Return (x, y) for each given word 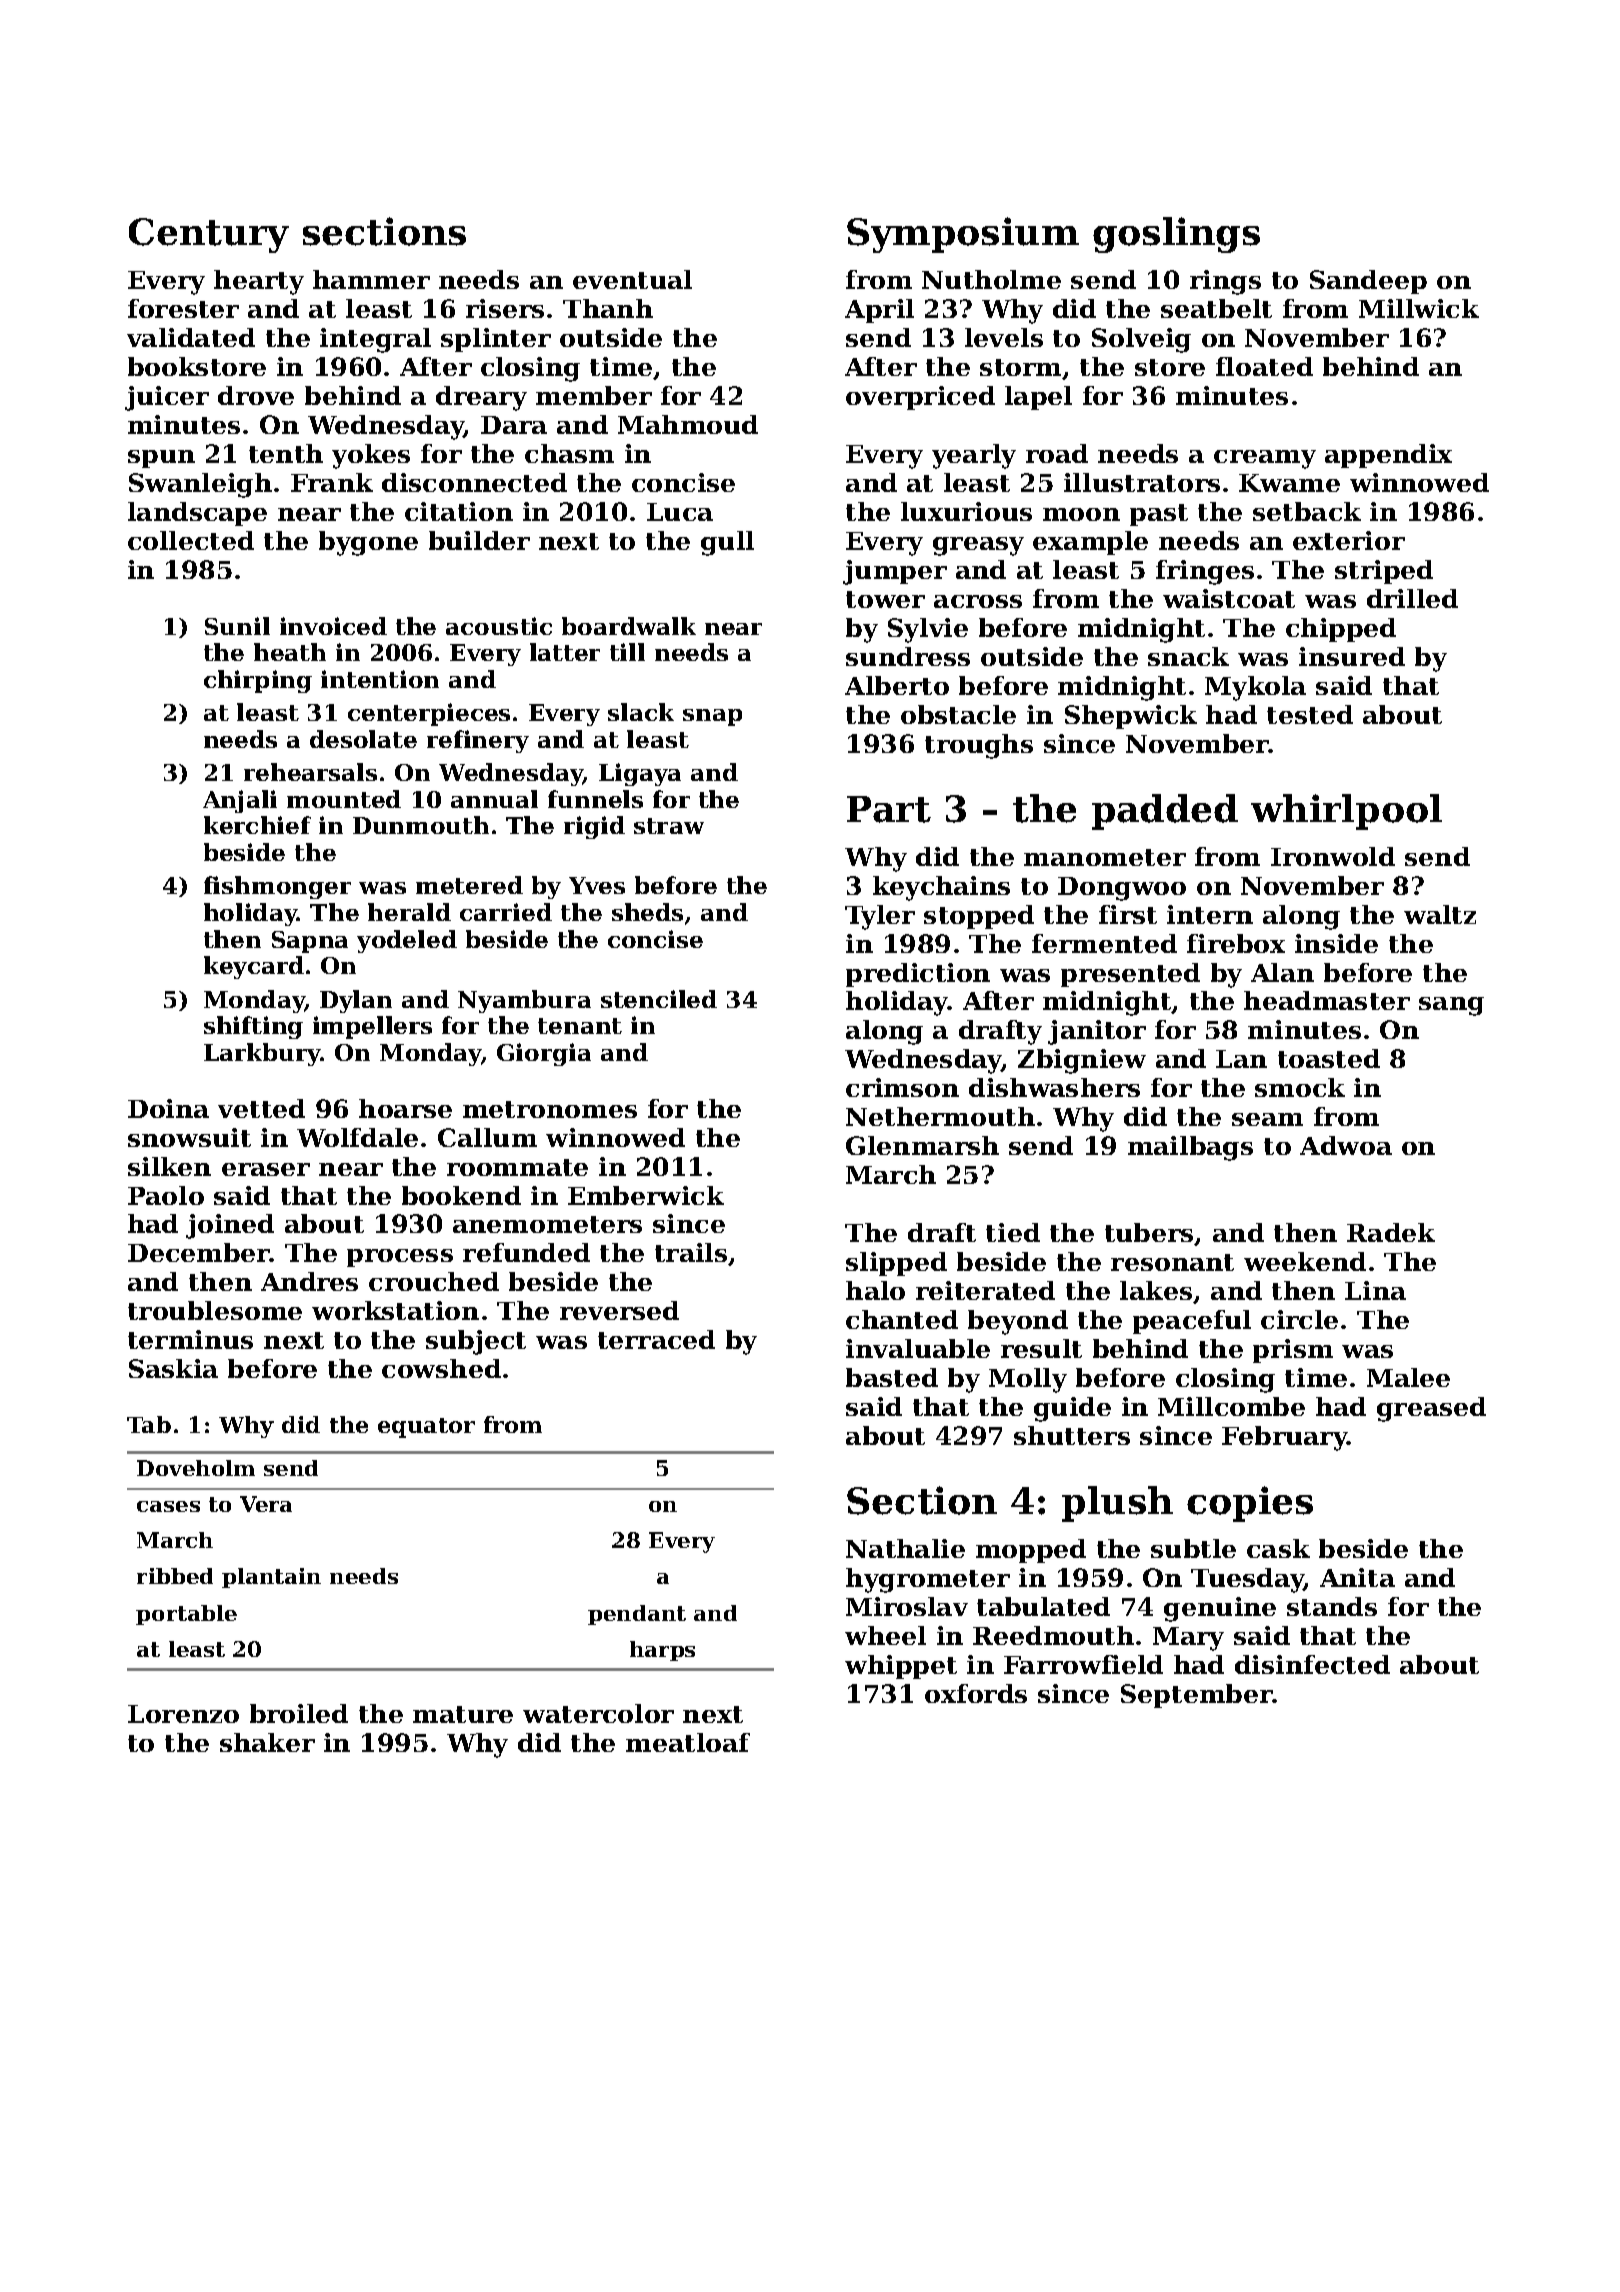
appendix (1388, 456)
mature (463, 1714)
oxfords (976, 1693)
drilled (1412, 598)
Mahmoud (688, 424)
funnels (595, 799)
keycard (254, 967)
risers (505, 308)
